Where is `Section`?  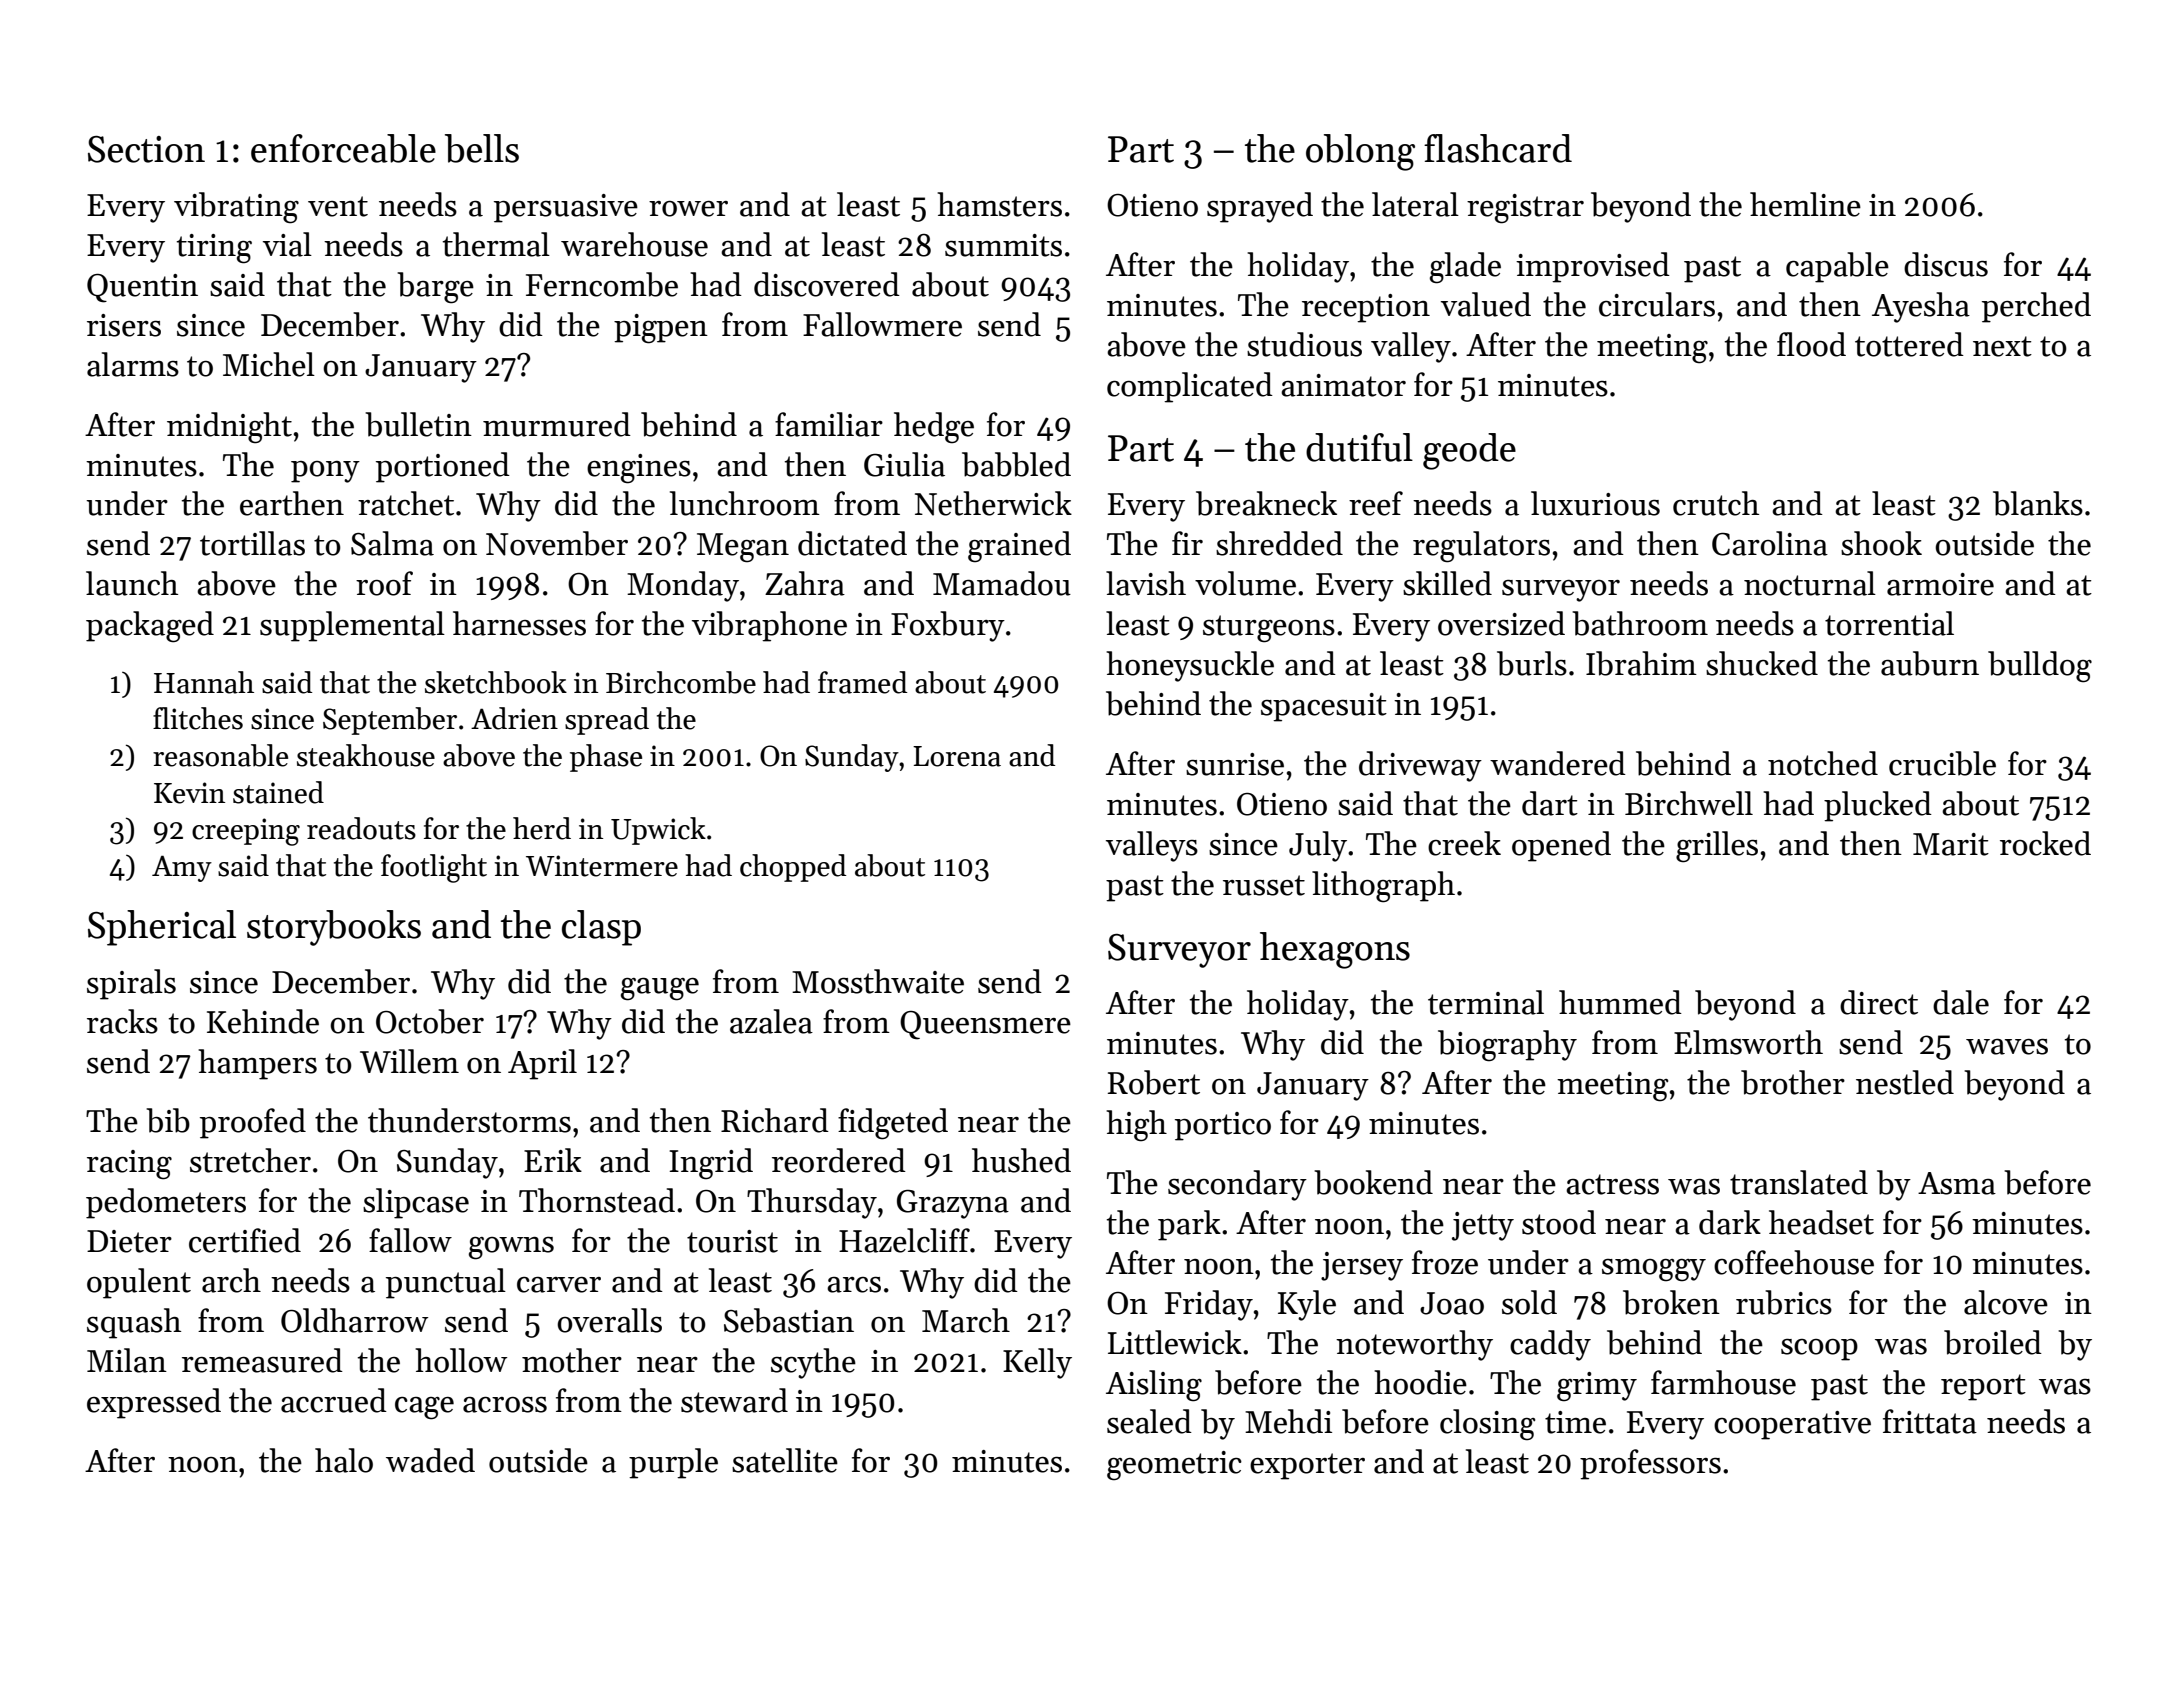
Section is located at coordinates (146, 149).
